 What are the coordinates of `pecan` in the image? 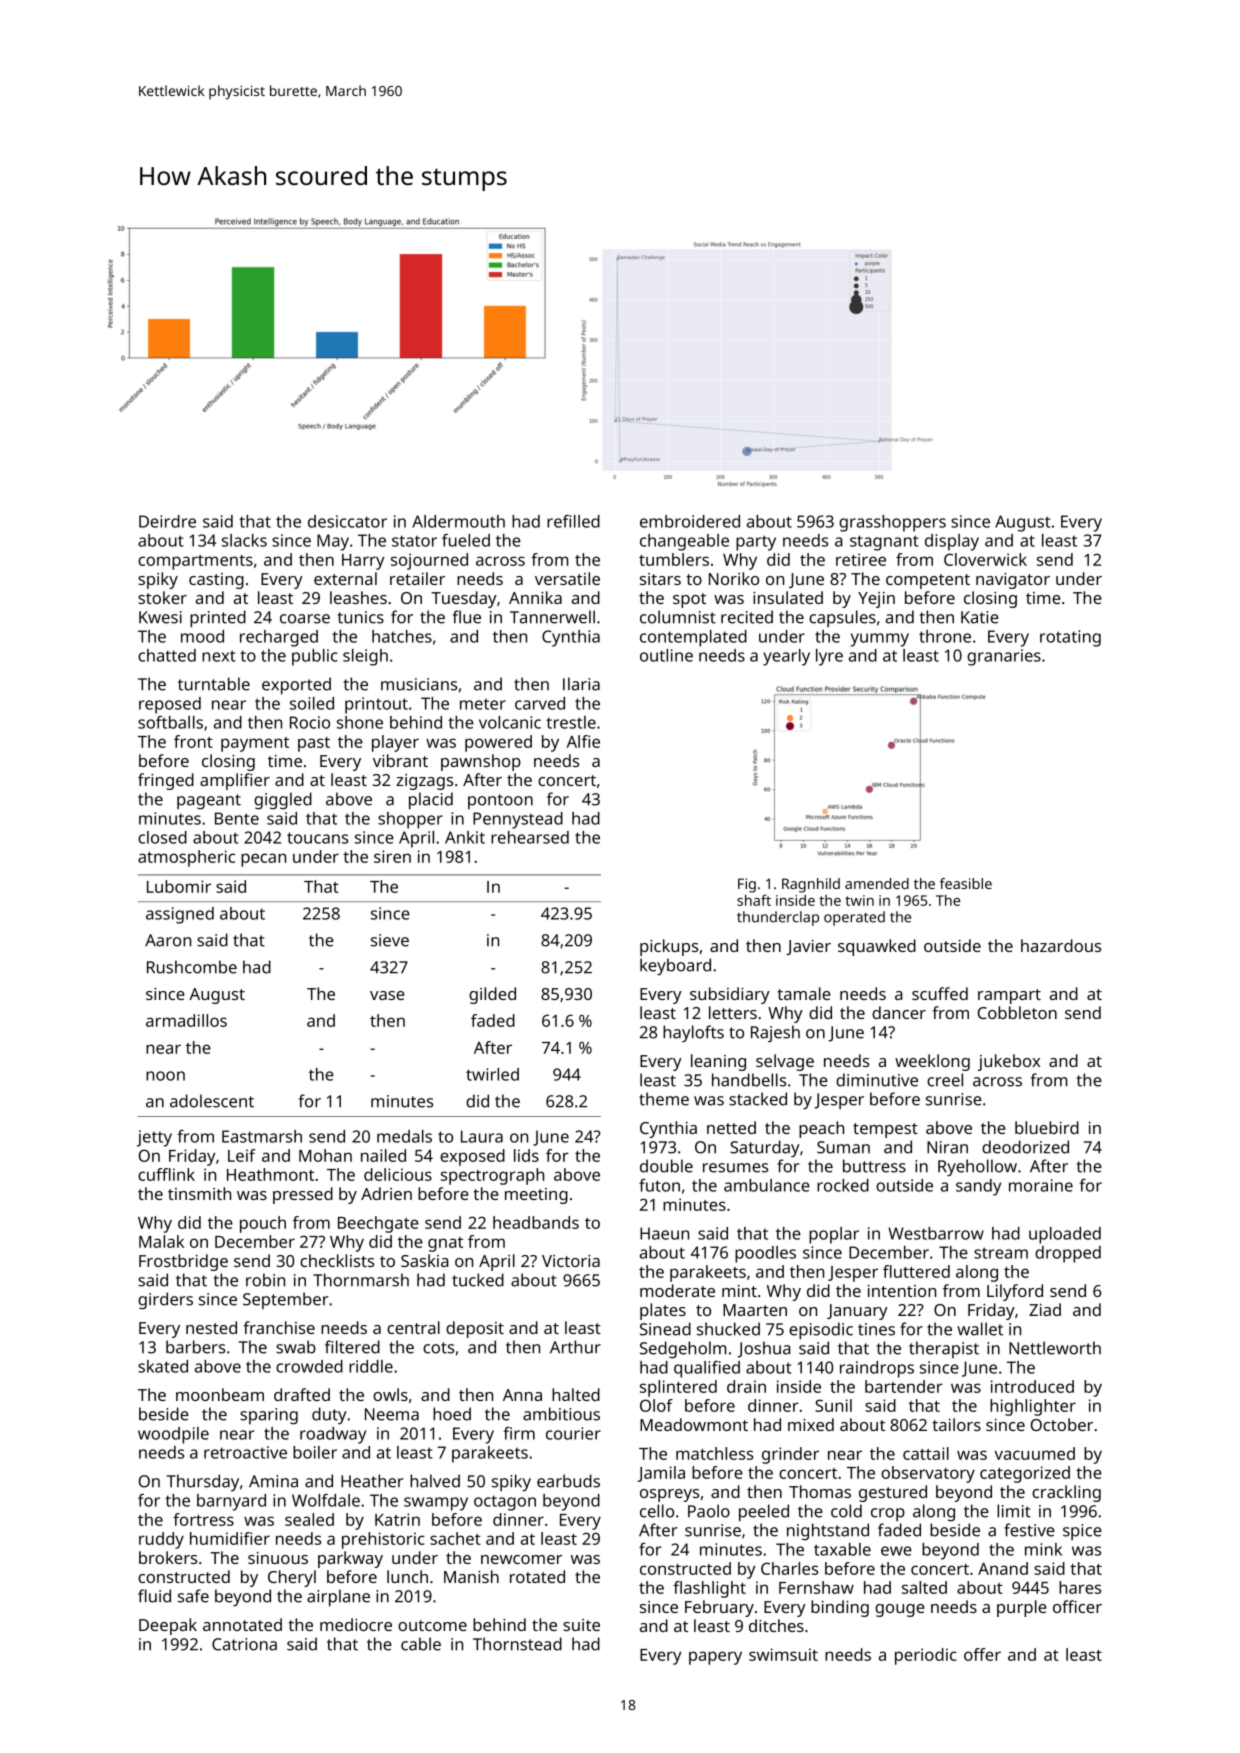 It's located at (263, 860).
